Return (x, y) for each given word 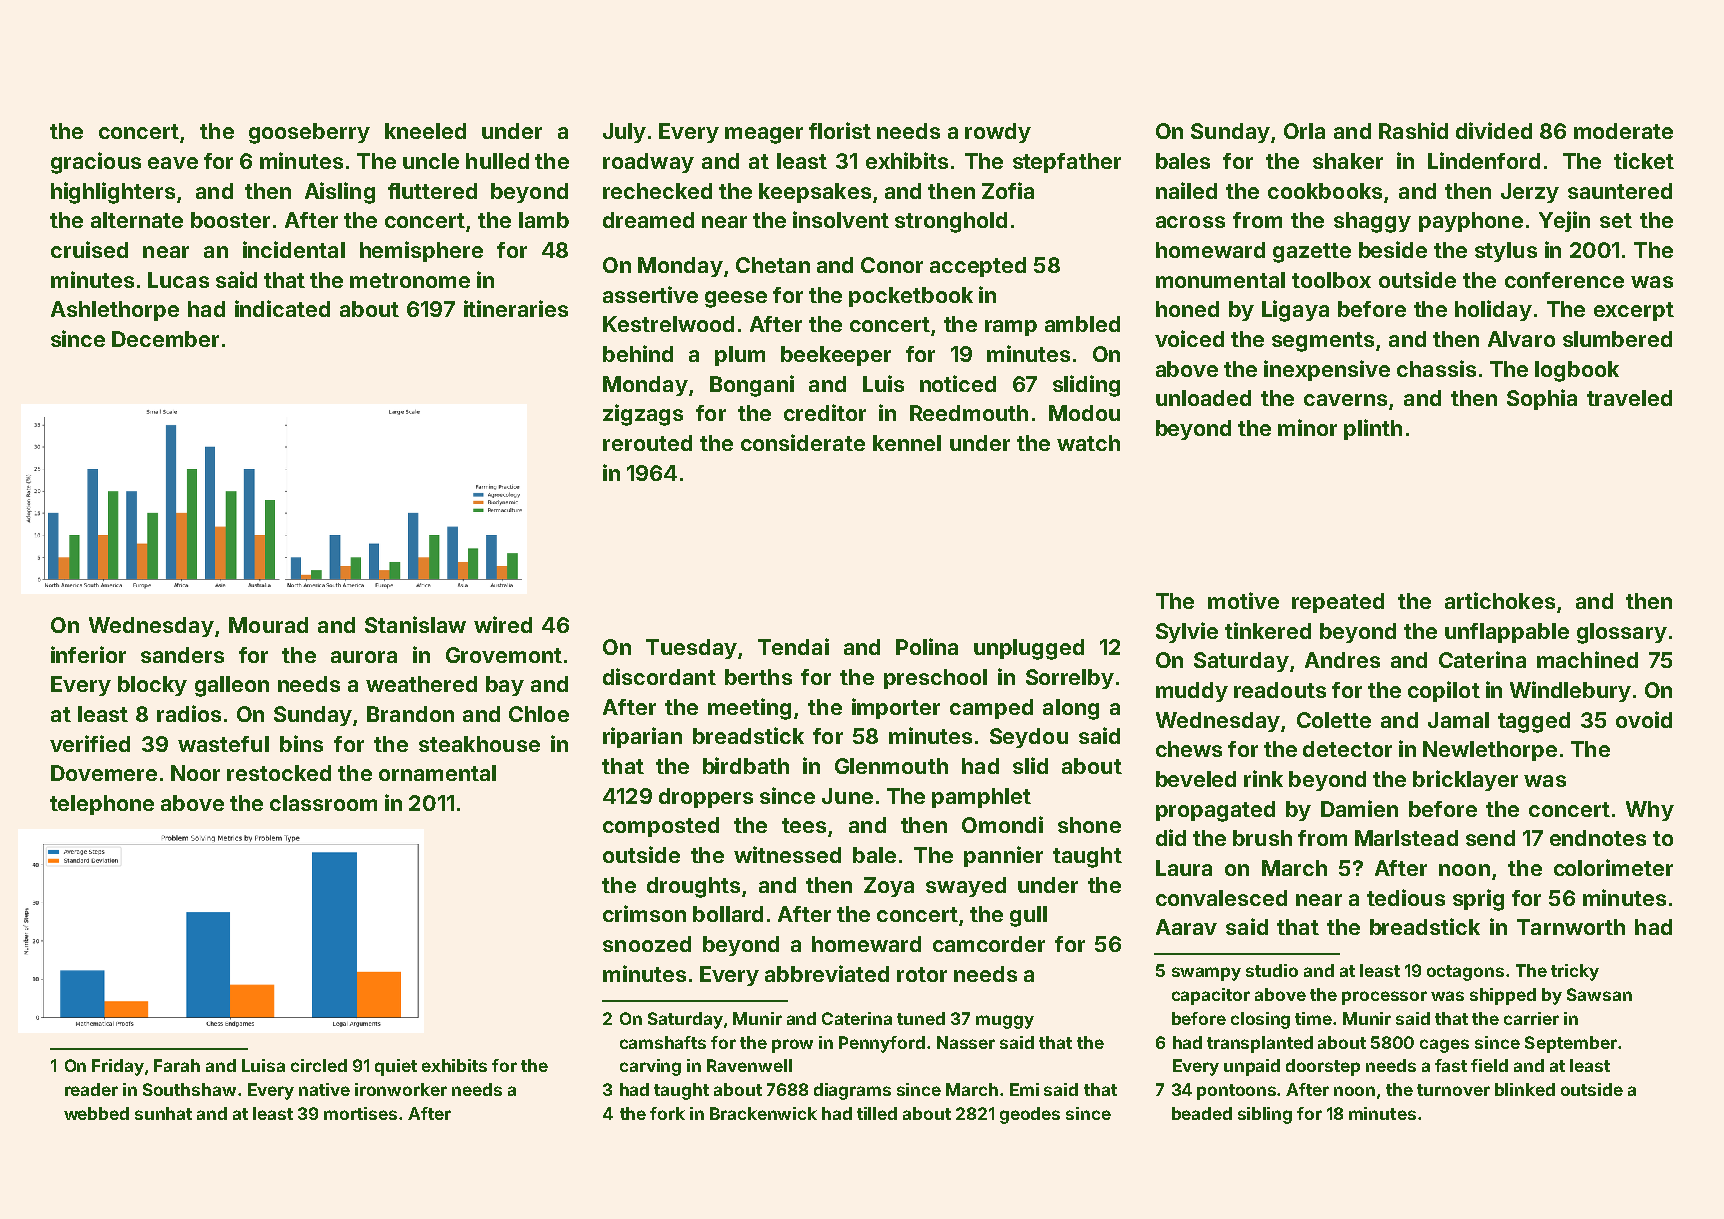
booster (230, 220)
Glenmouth (891, 766)
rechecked (657, 191)
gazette (1312, 253)
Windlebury (1570, 691)
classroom (323, 803)
